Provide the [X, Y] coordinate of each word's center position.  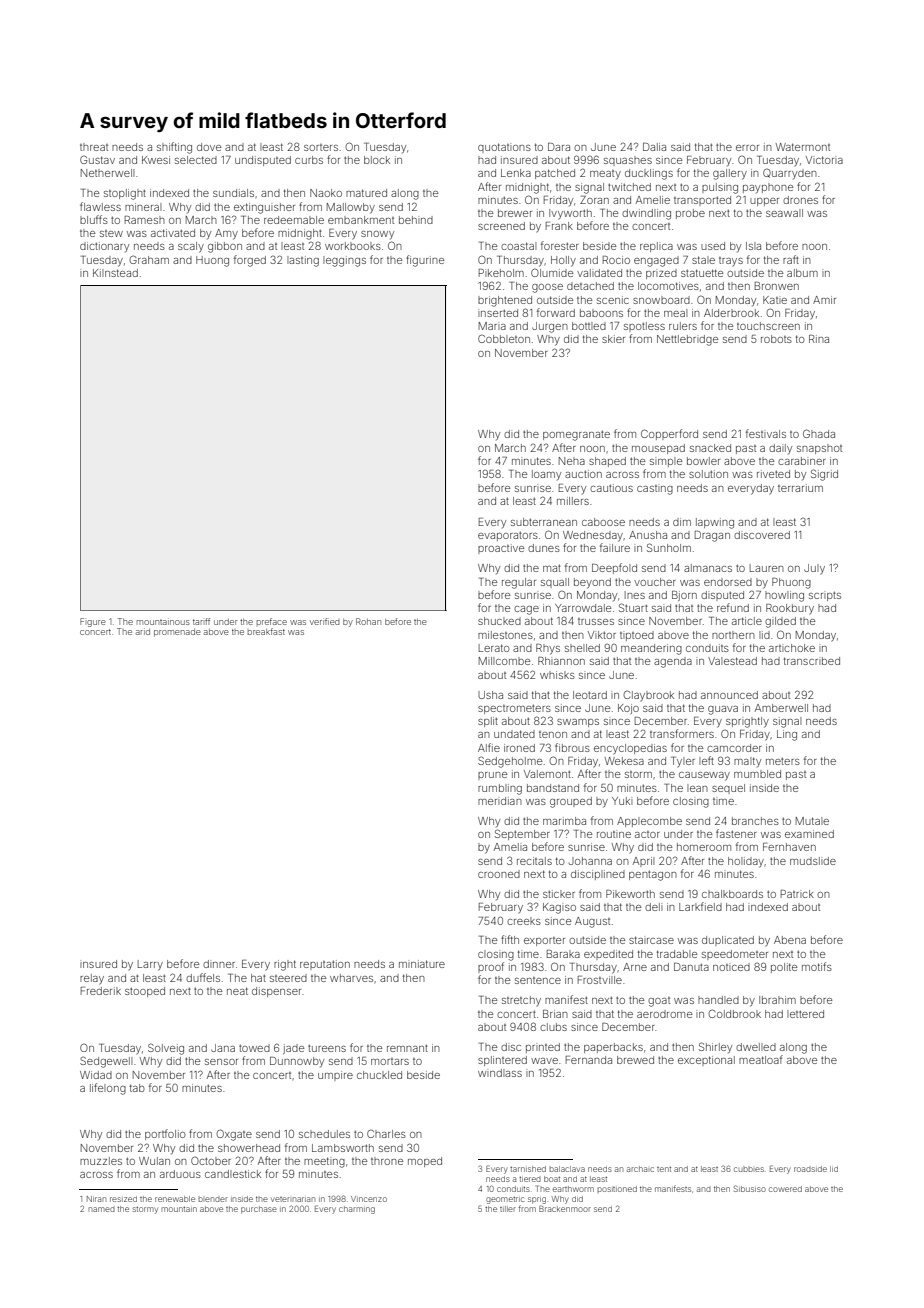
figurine [425, 261]
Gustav [97, 159]
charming [357, 1210]
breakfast [266, 631]
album [802, 273]
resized [123, 1199]
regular [519, 583]
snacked [710, 448]
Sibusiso [750, 1188]
